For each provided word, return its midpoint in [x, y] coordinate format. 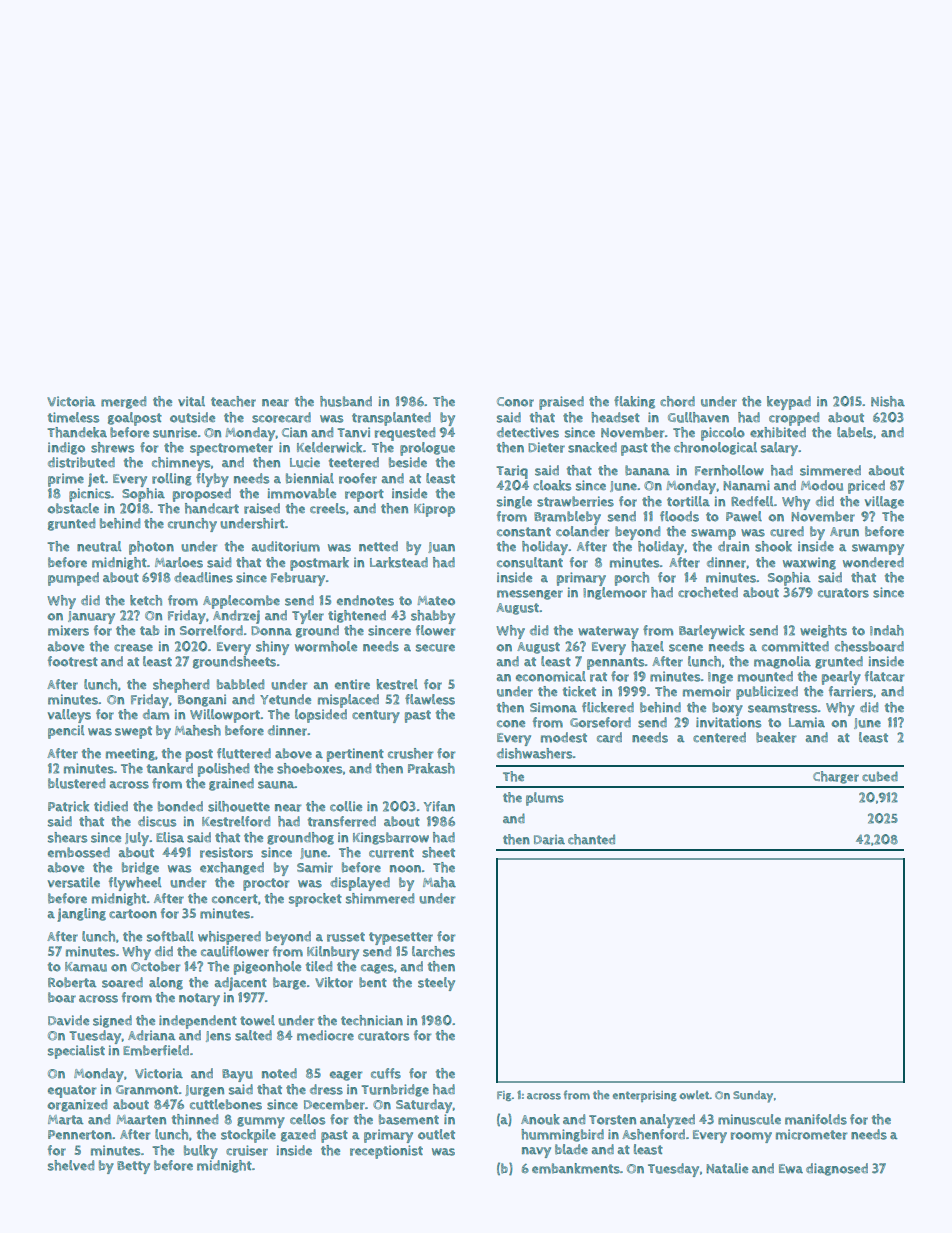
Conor [515, 402]
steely [436, 984]
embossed [79, 852]
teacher [233, 401]
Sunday [753, 1097]
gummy [261, 1122]
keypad [789, 403]
